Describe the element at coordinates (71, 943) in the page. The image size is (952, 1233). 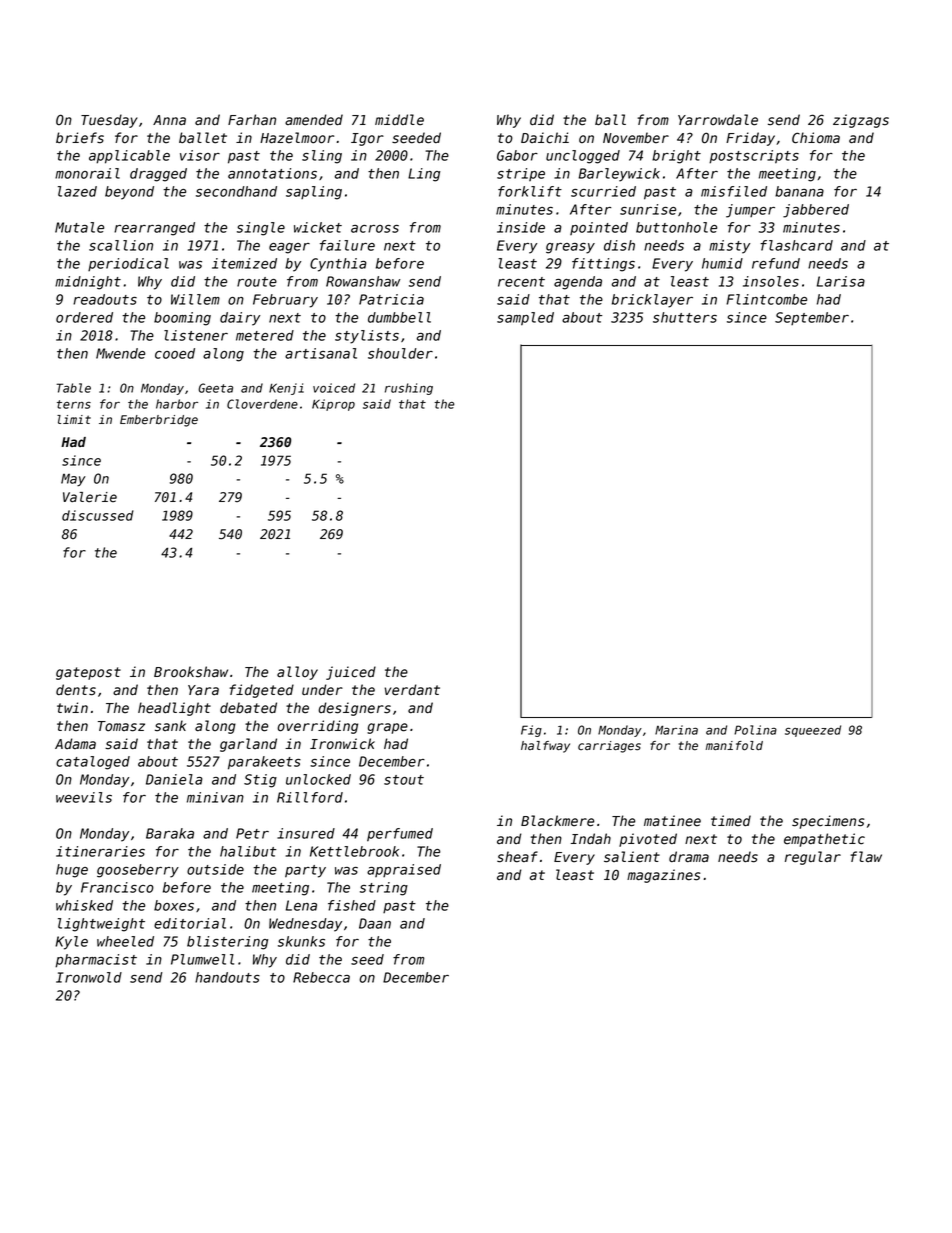
I see `Kyle` at that location.
